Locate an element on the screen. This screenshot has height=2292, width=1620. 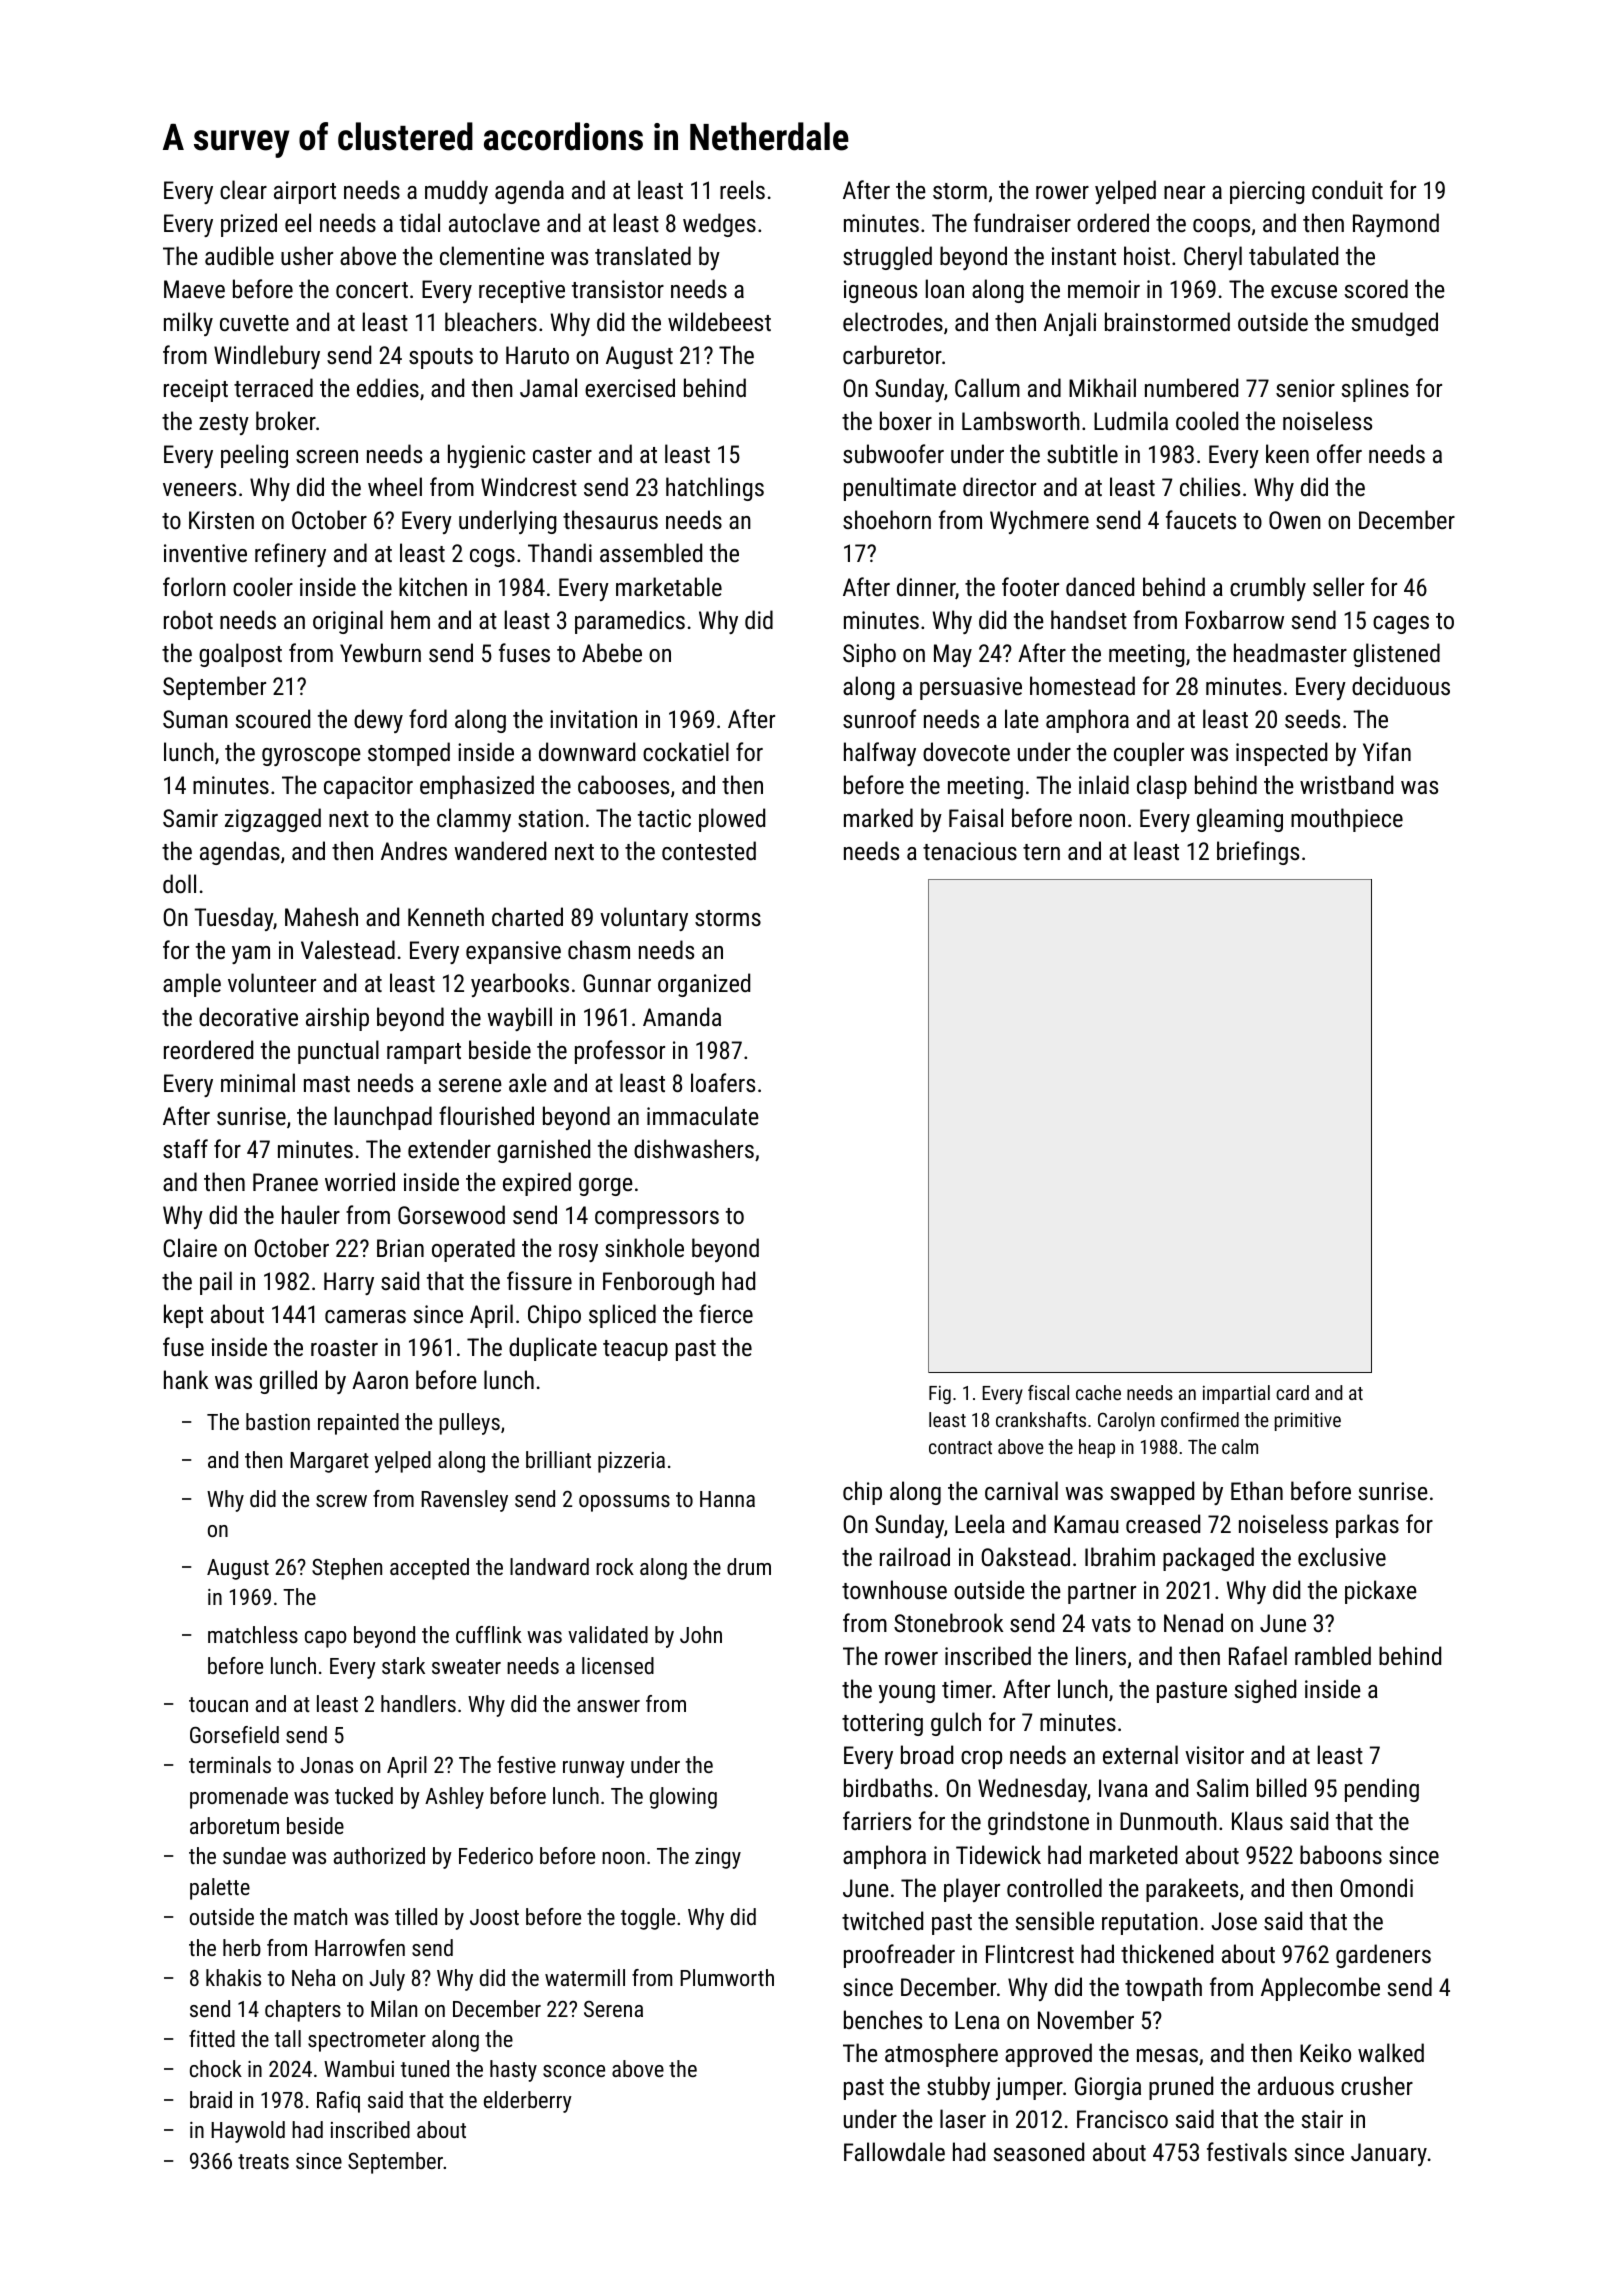
spouts is located at coordinates (441, 358).
